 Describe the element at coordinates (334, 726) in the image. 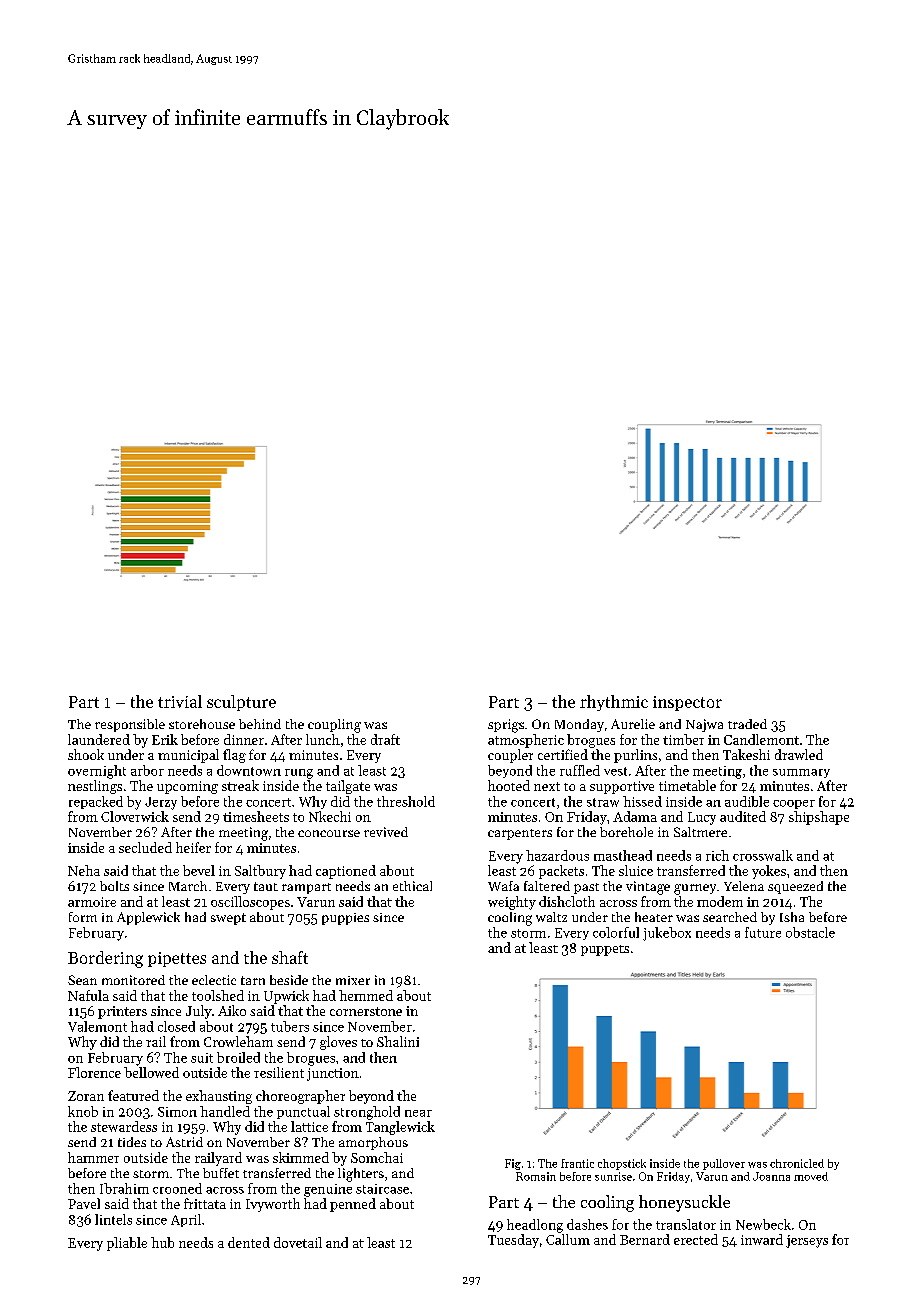

I see `coupling` at that location.
